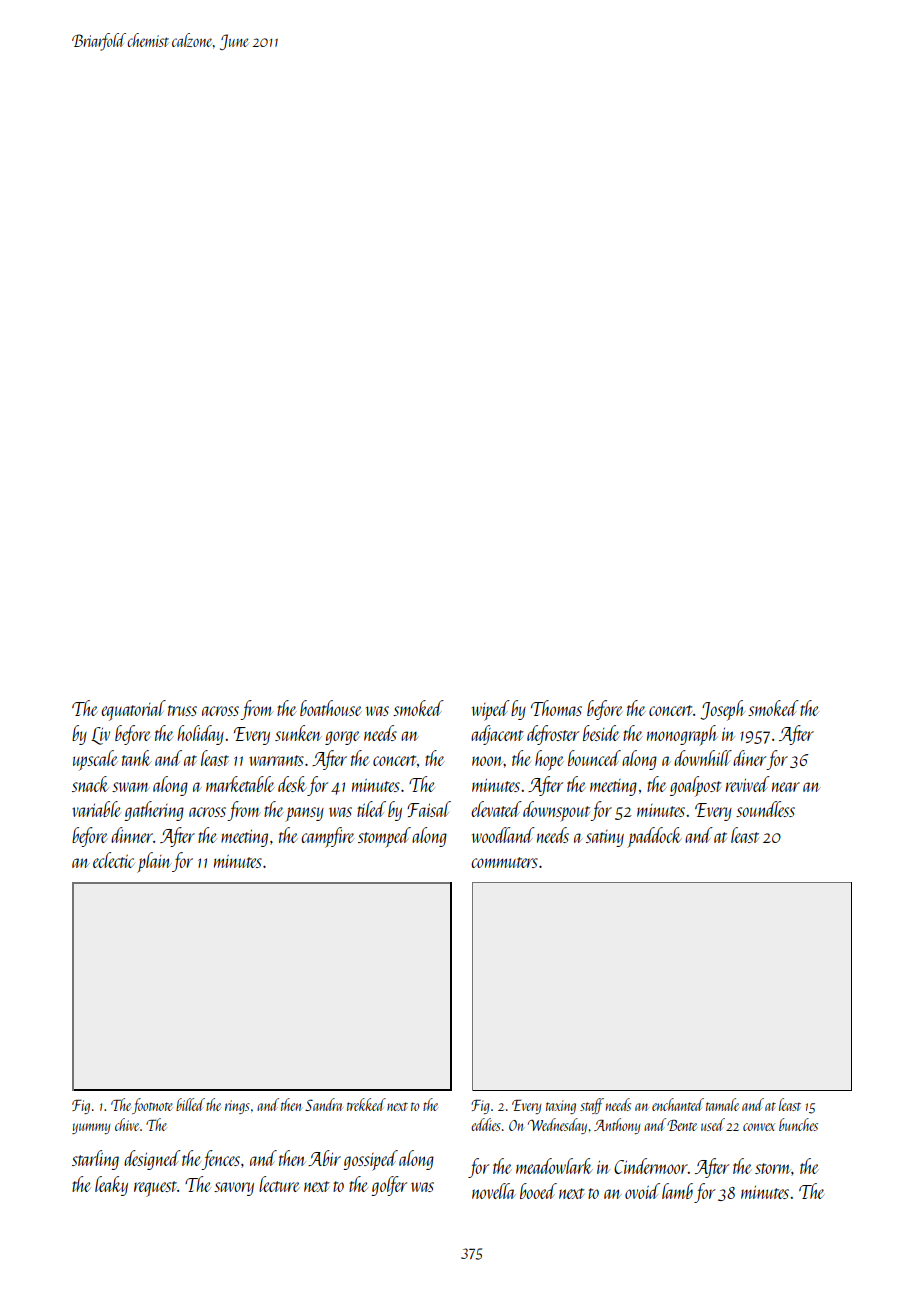 This page has width=924, height=1308. I want to click on plain, so click(154, 862).
